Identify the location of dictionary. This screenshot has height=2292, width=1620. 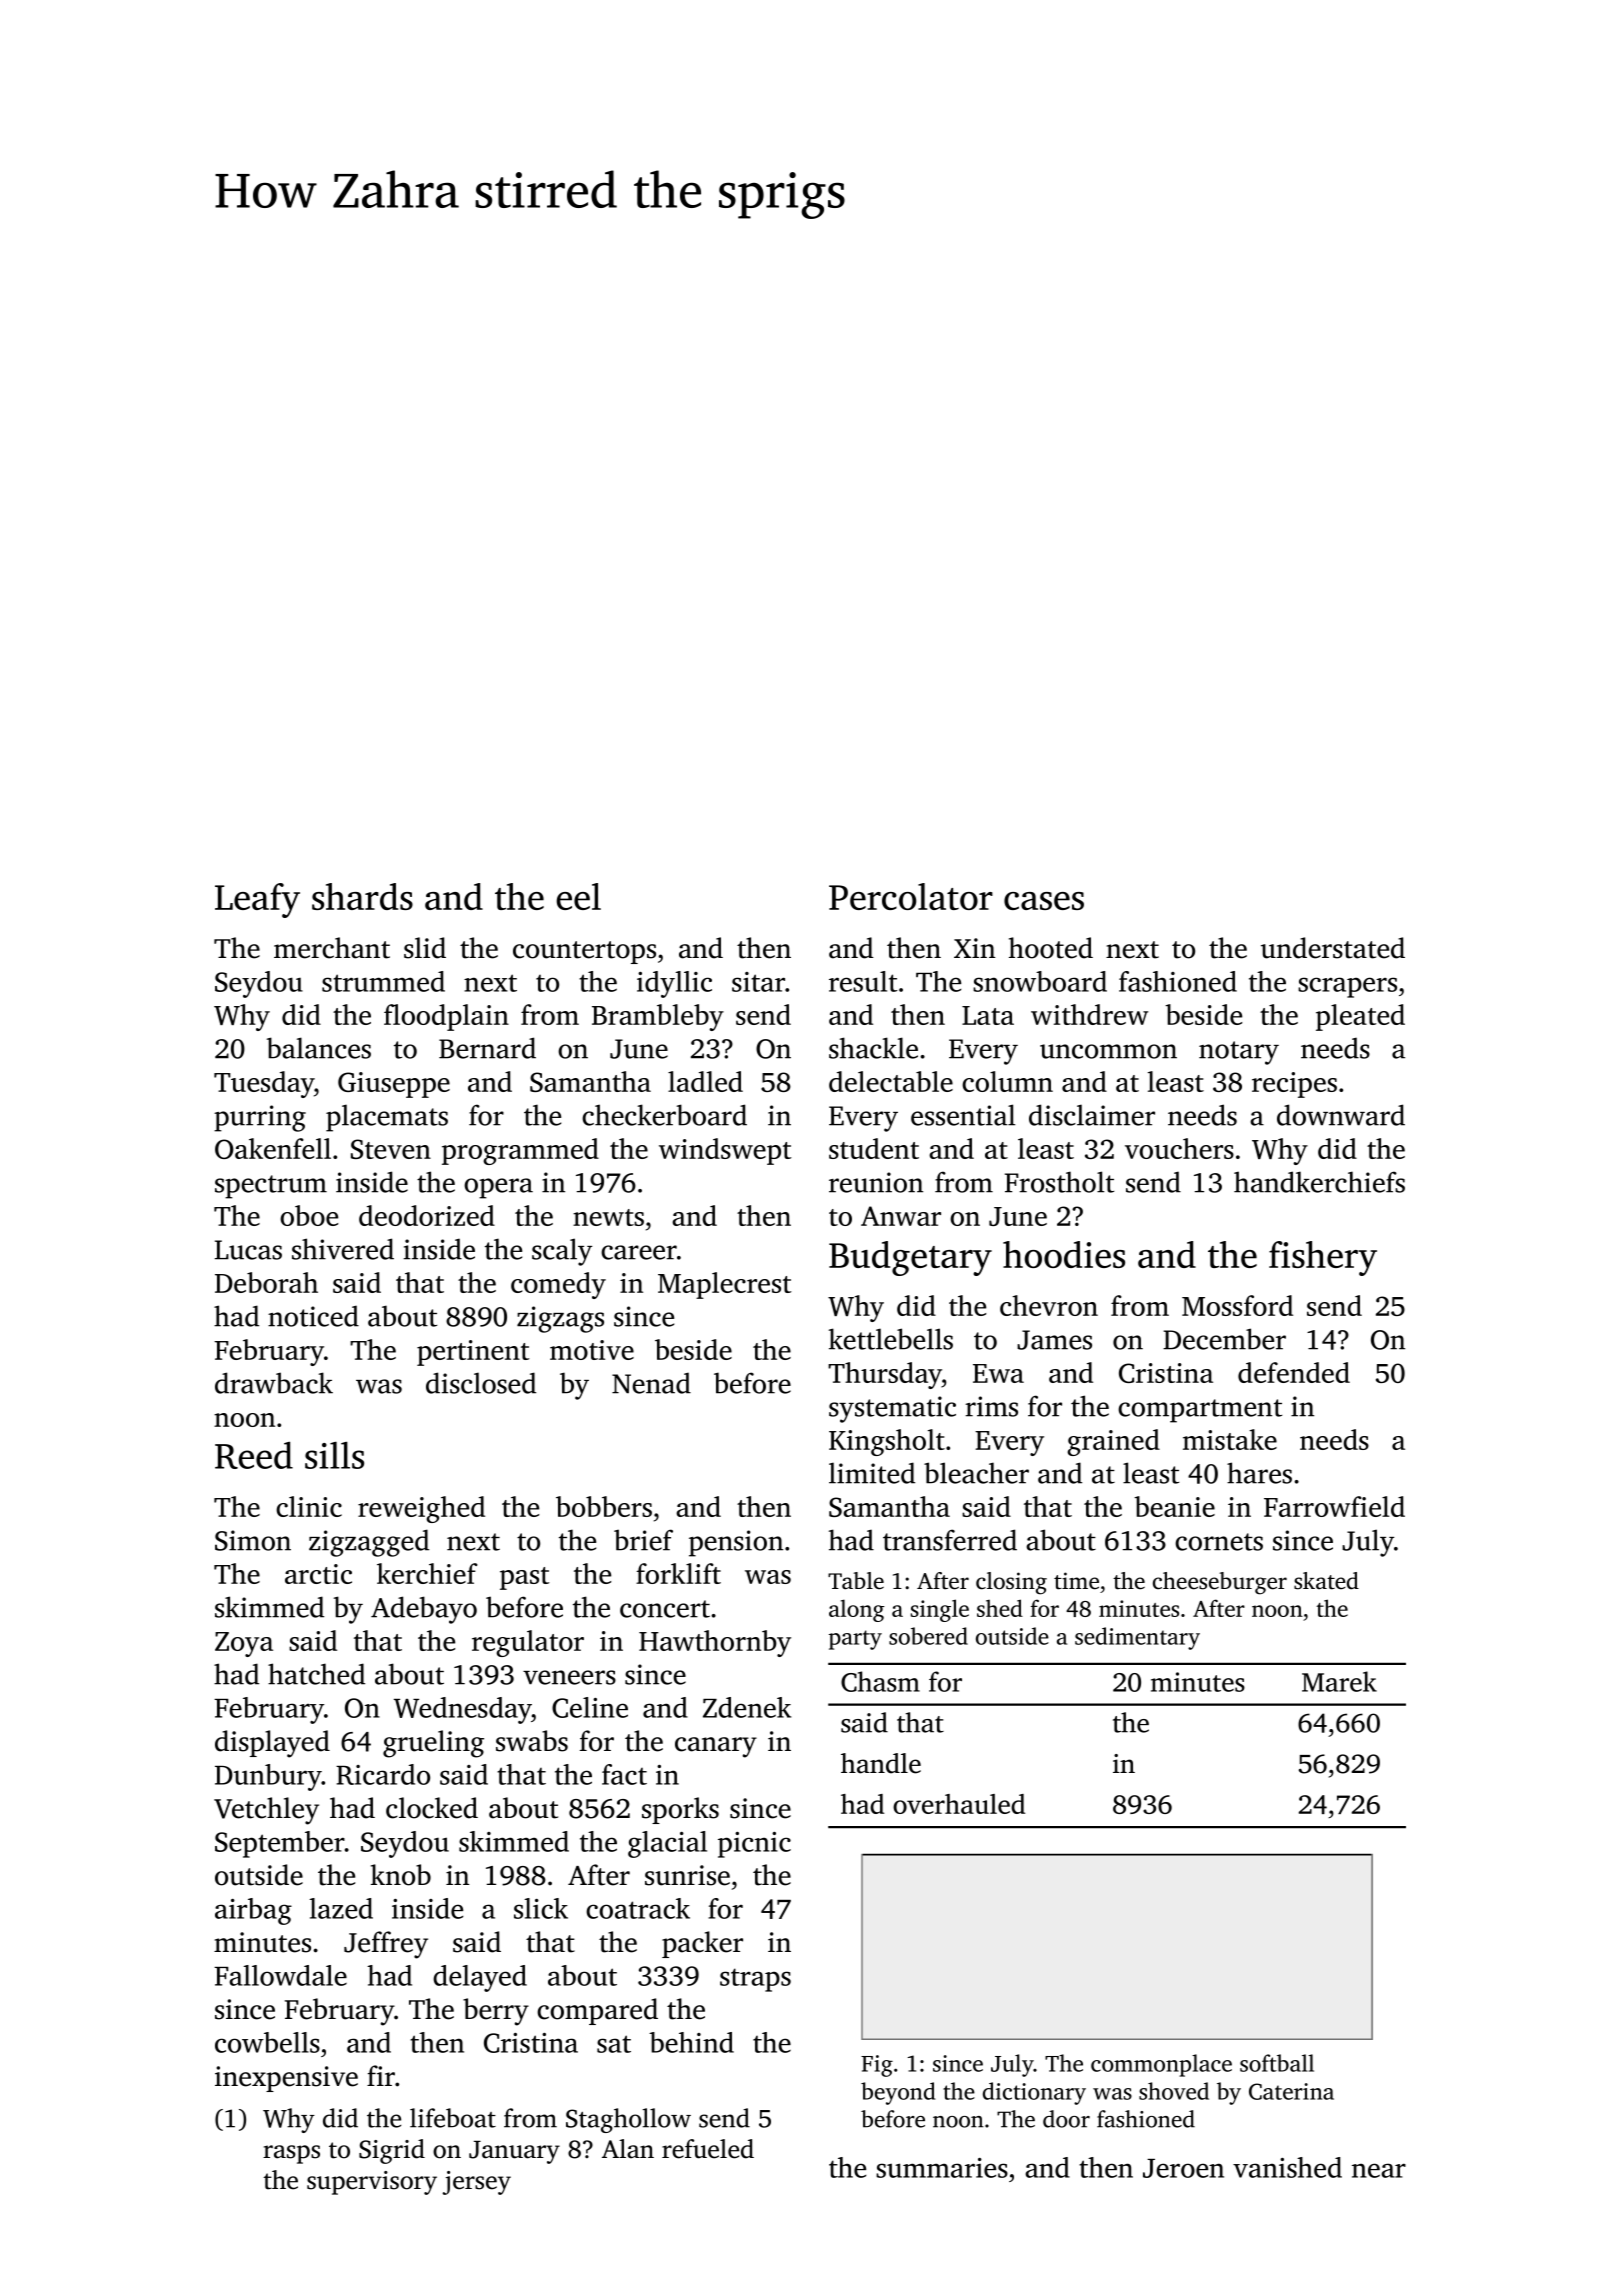
(1034, 2093).
